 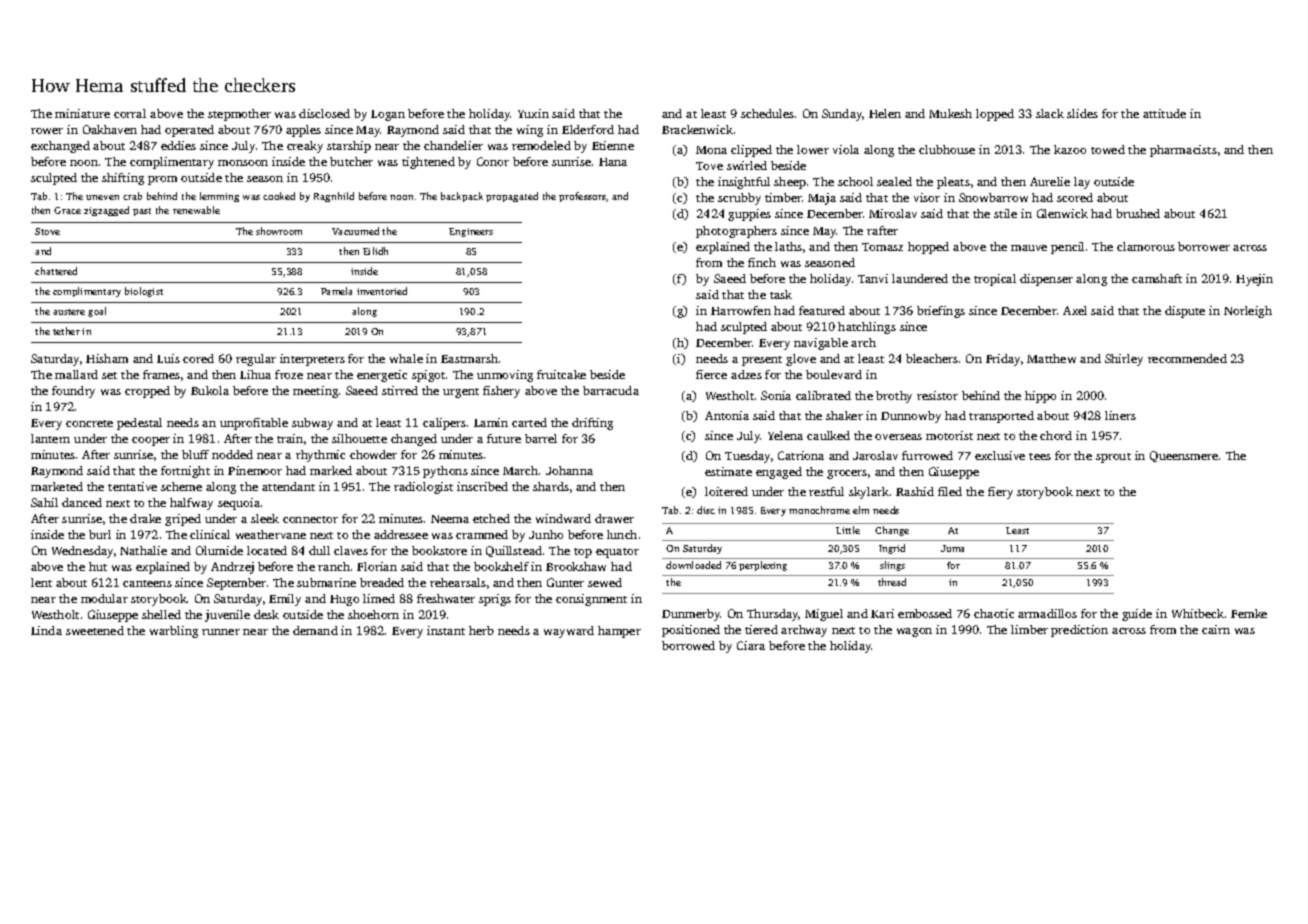 I want to click on camshaft, so click(x=1157, y=278).
